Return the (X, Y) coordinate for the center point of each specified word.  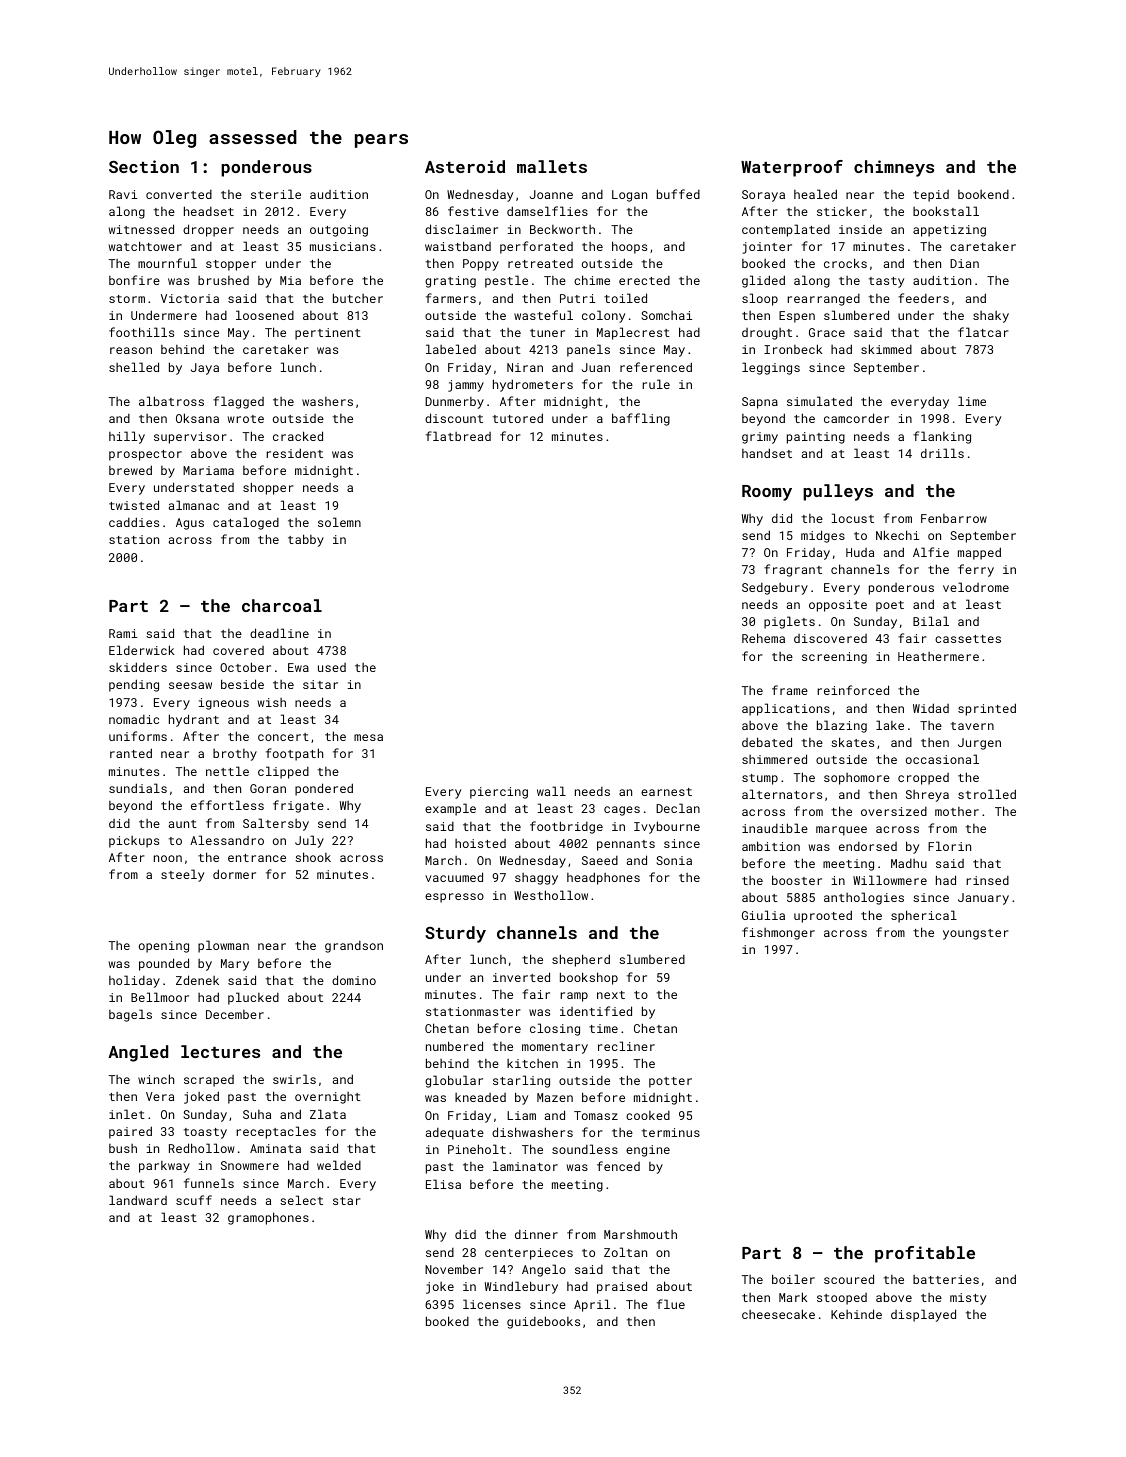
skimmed (886, 349)
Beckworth (562, 229)
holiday (134, 981)
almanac (194, 505)
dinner (536, 1234)
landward (138, 1200)
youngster (976, 934)
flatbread (458, 436)
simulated (819, 401)
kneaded (480, 1097)
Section (144, 166)
